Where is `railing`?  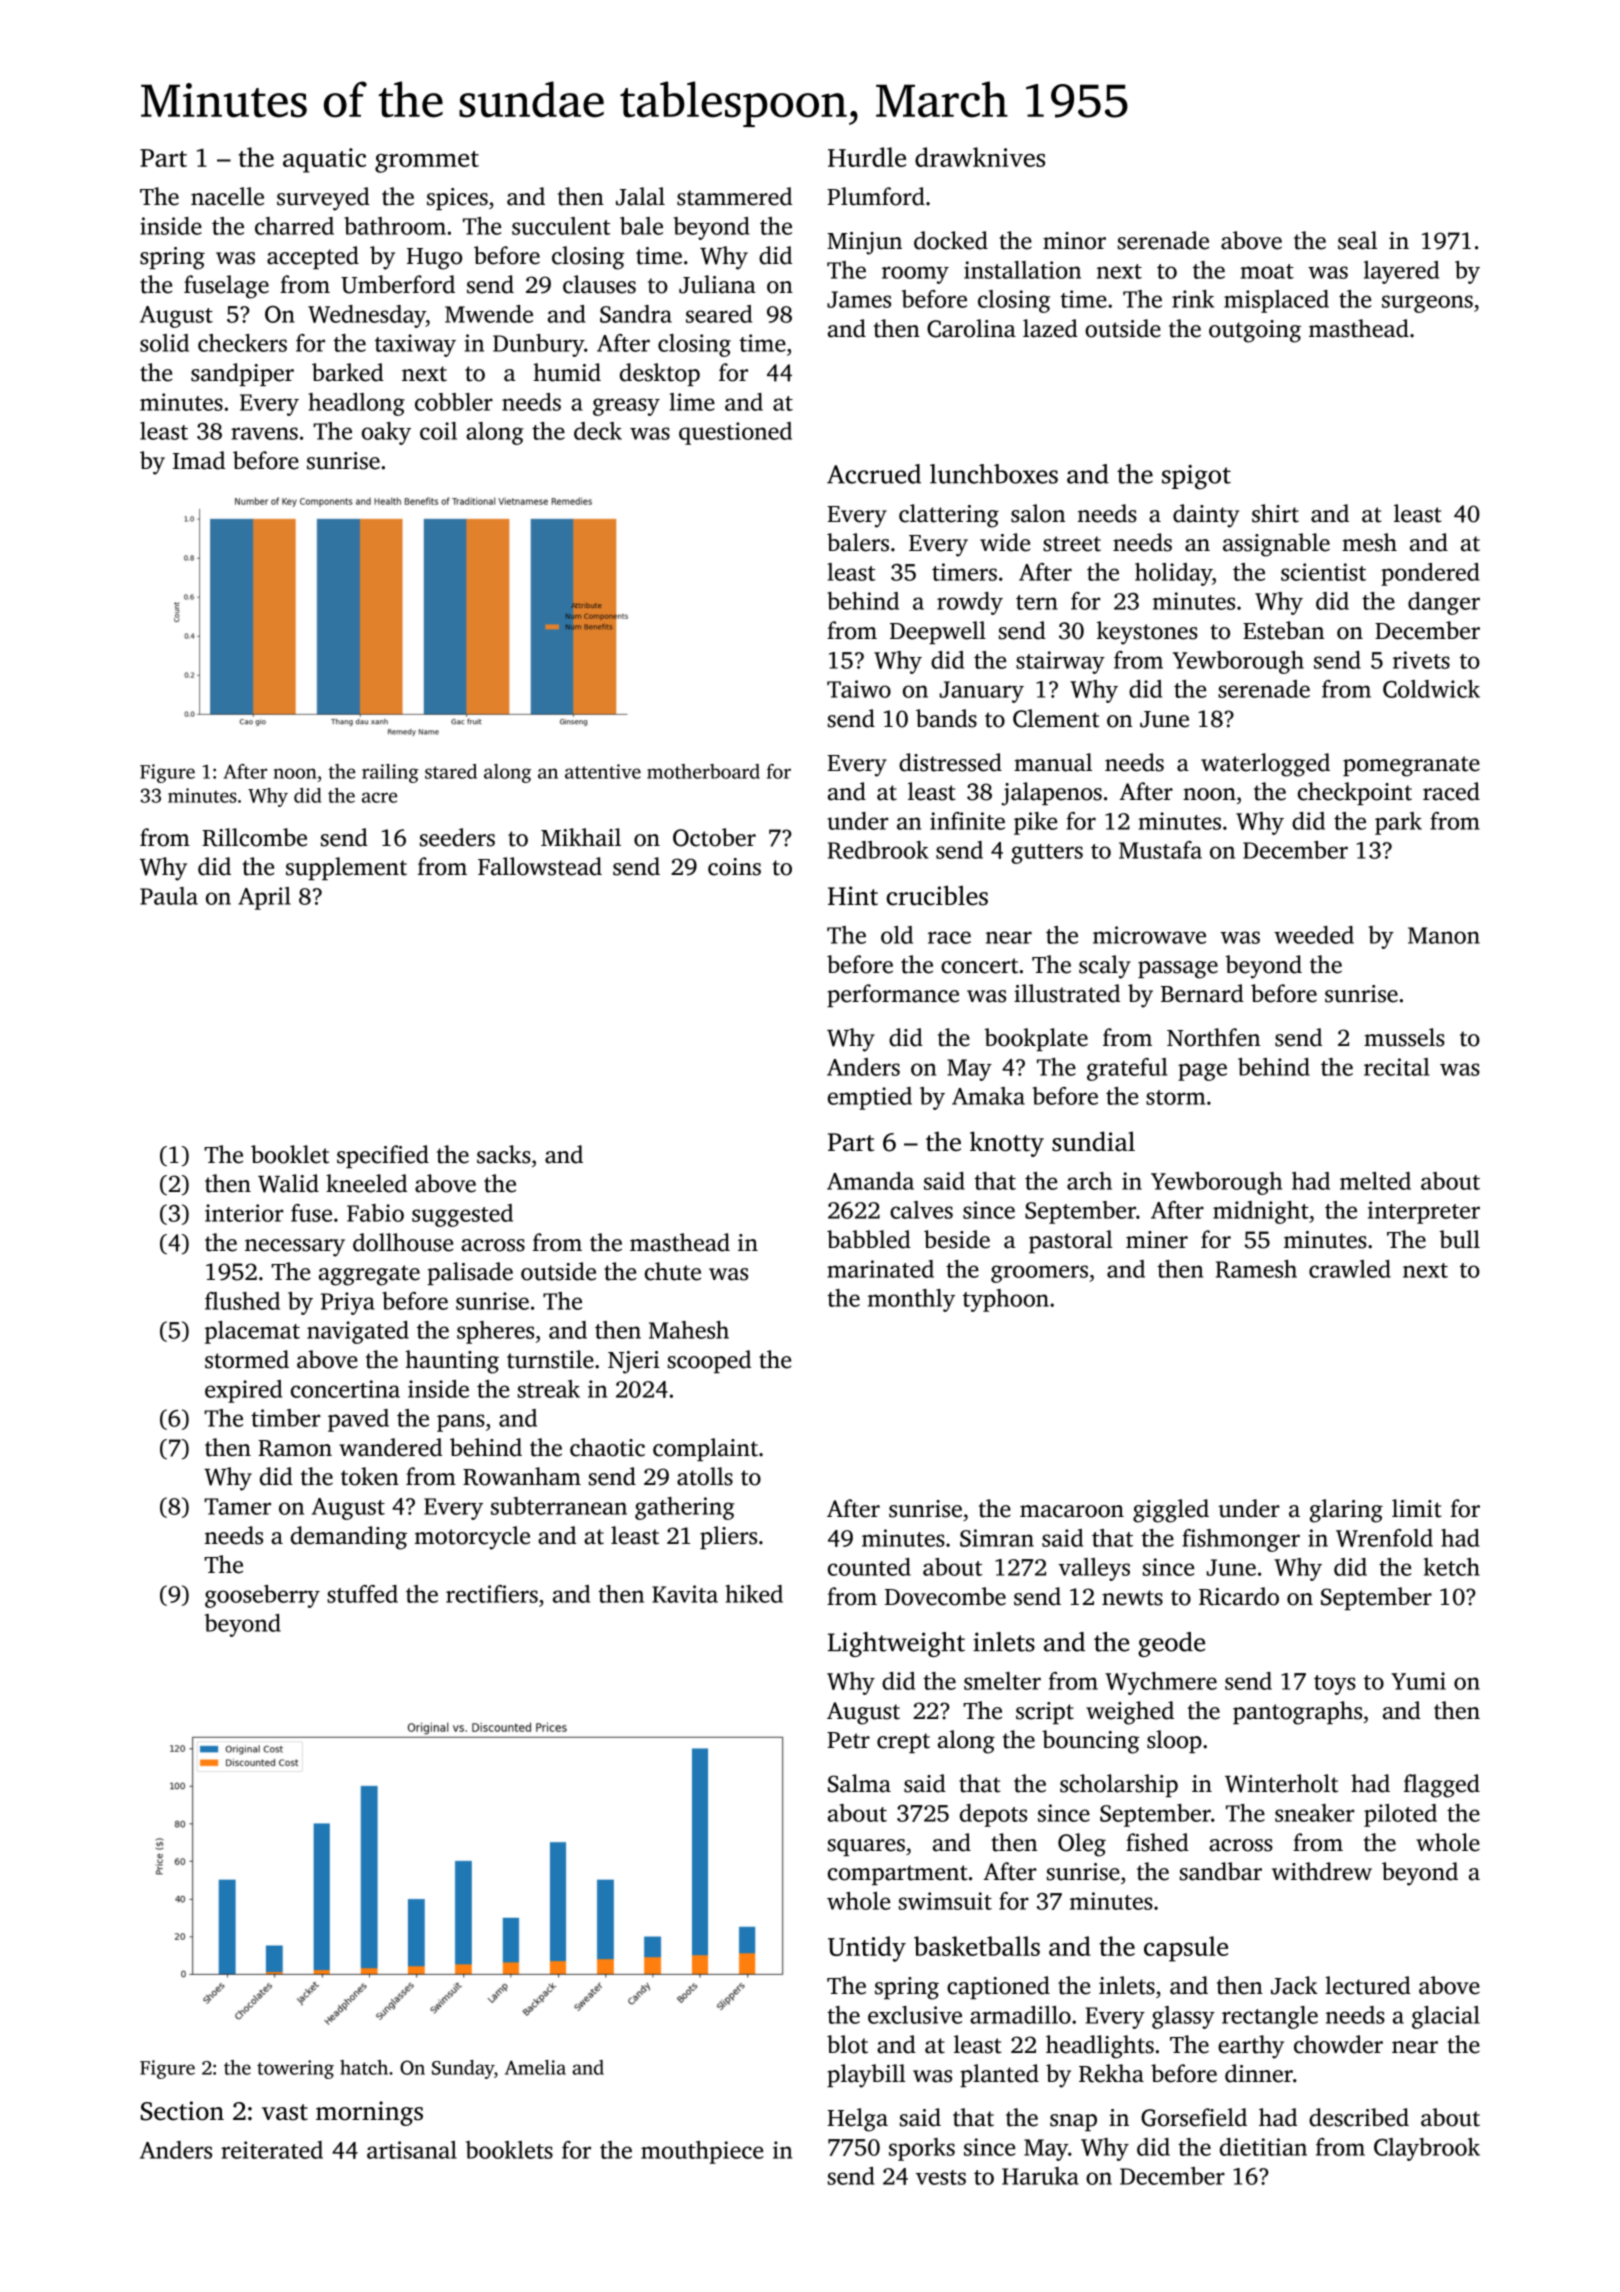
railing is located at coordinates (390, 773).
